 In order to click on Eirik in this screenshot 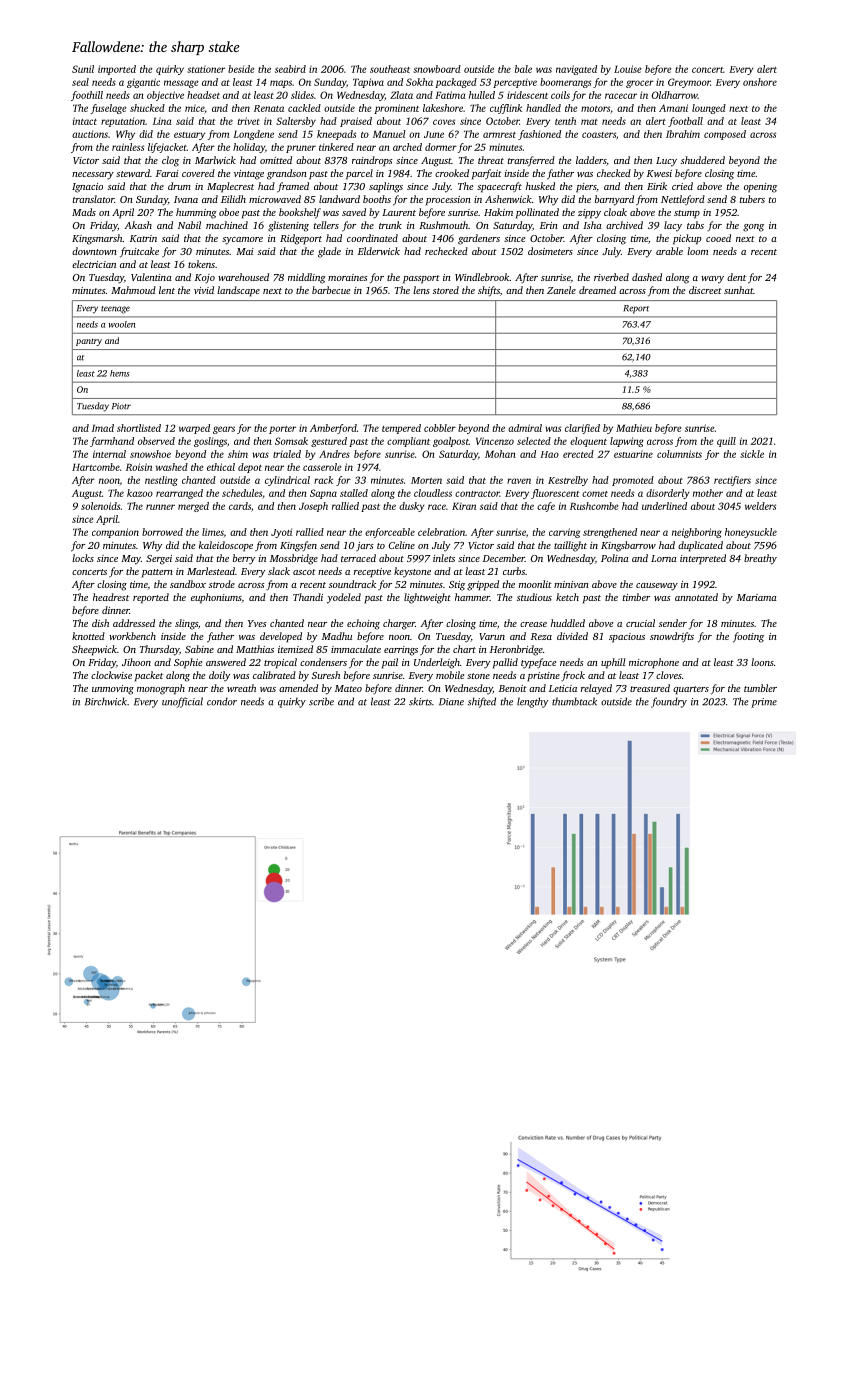, I will do `click(657, 186)`.
